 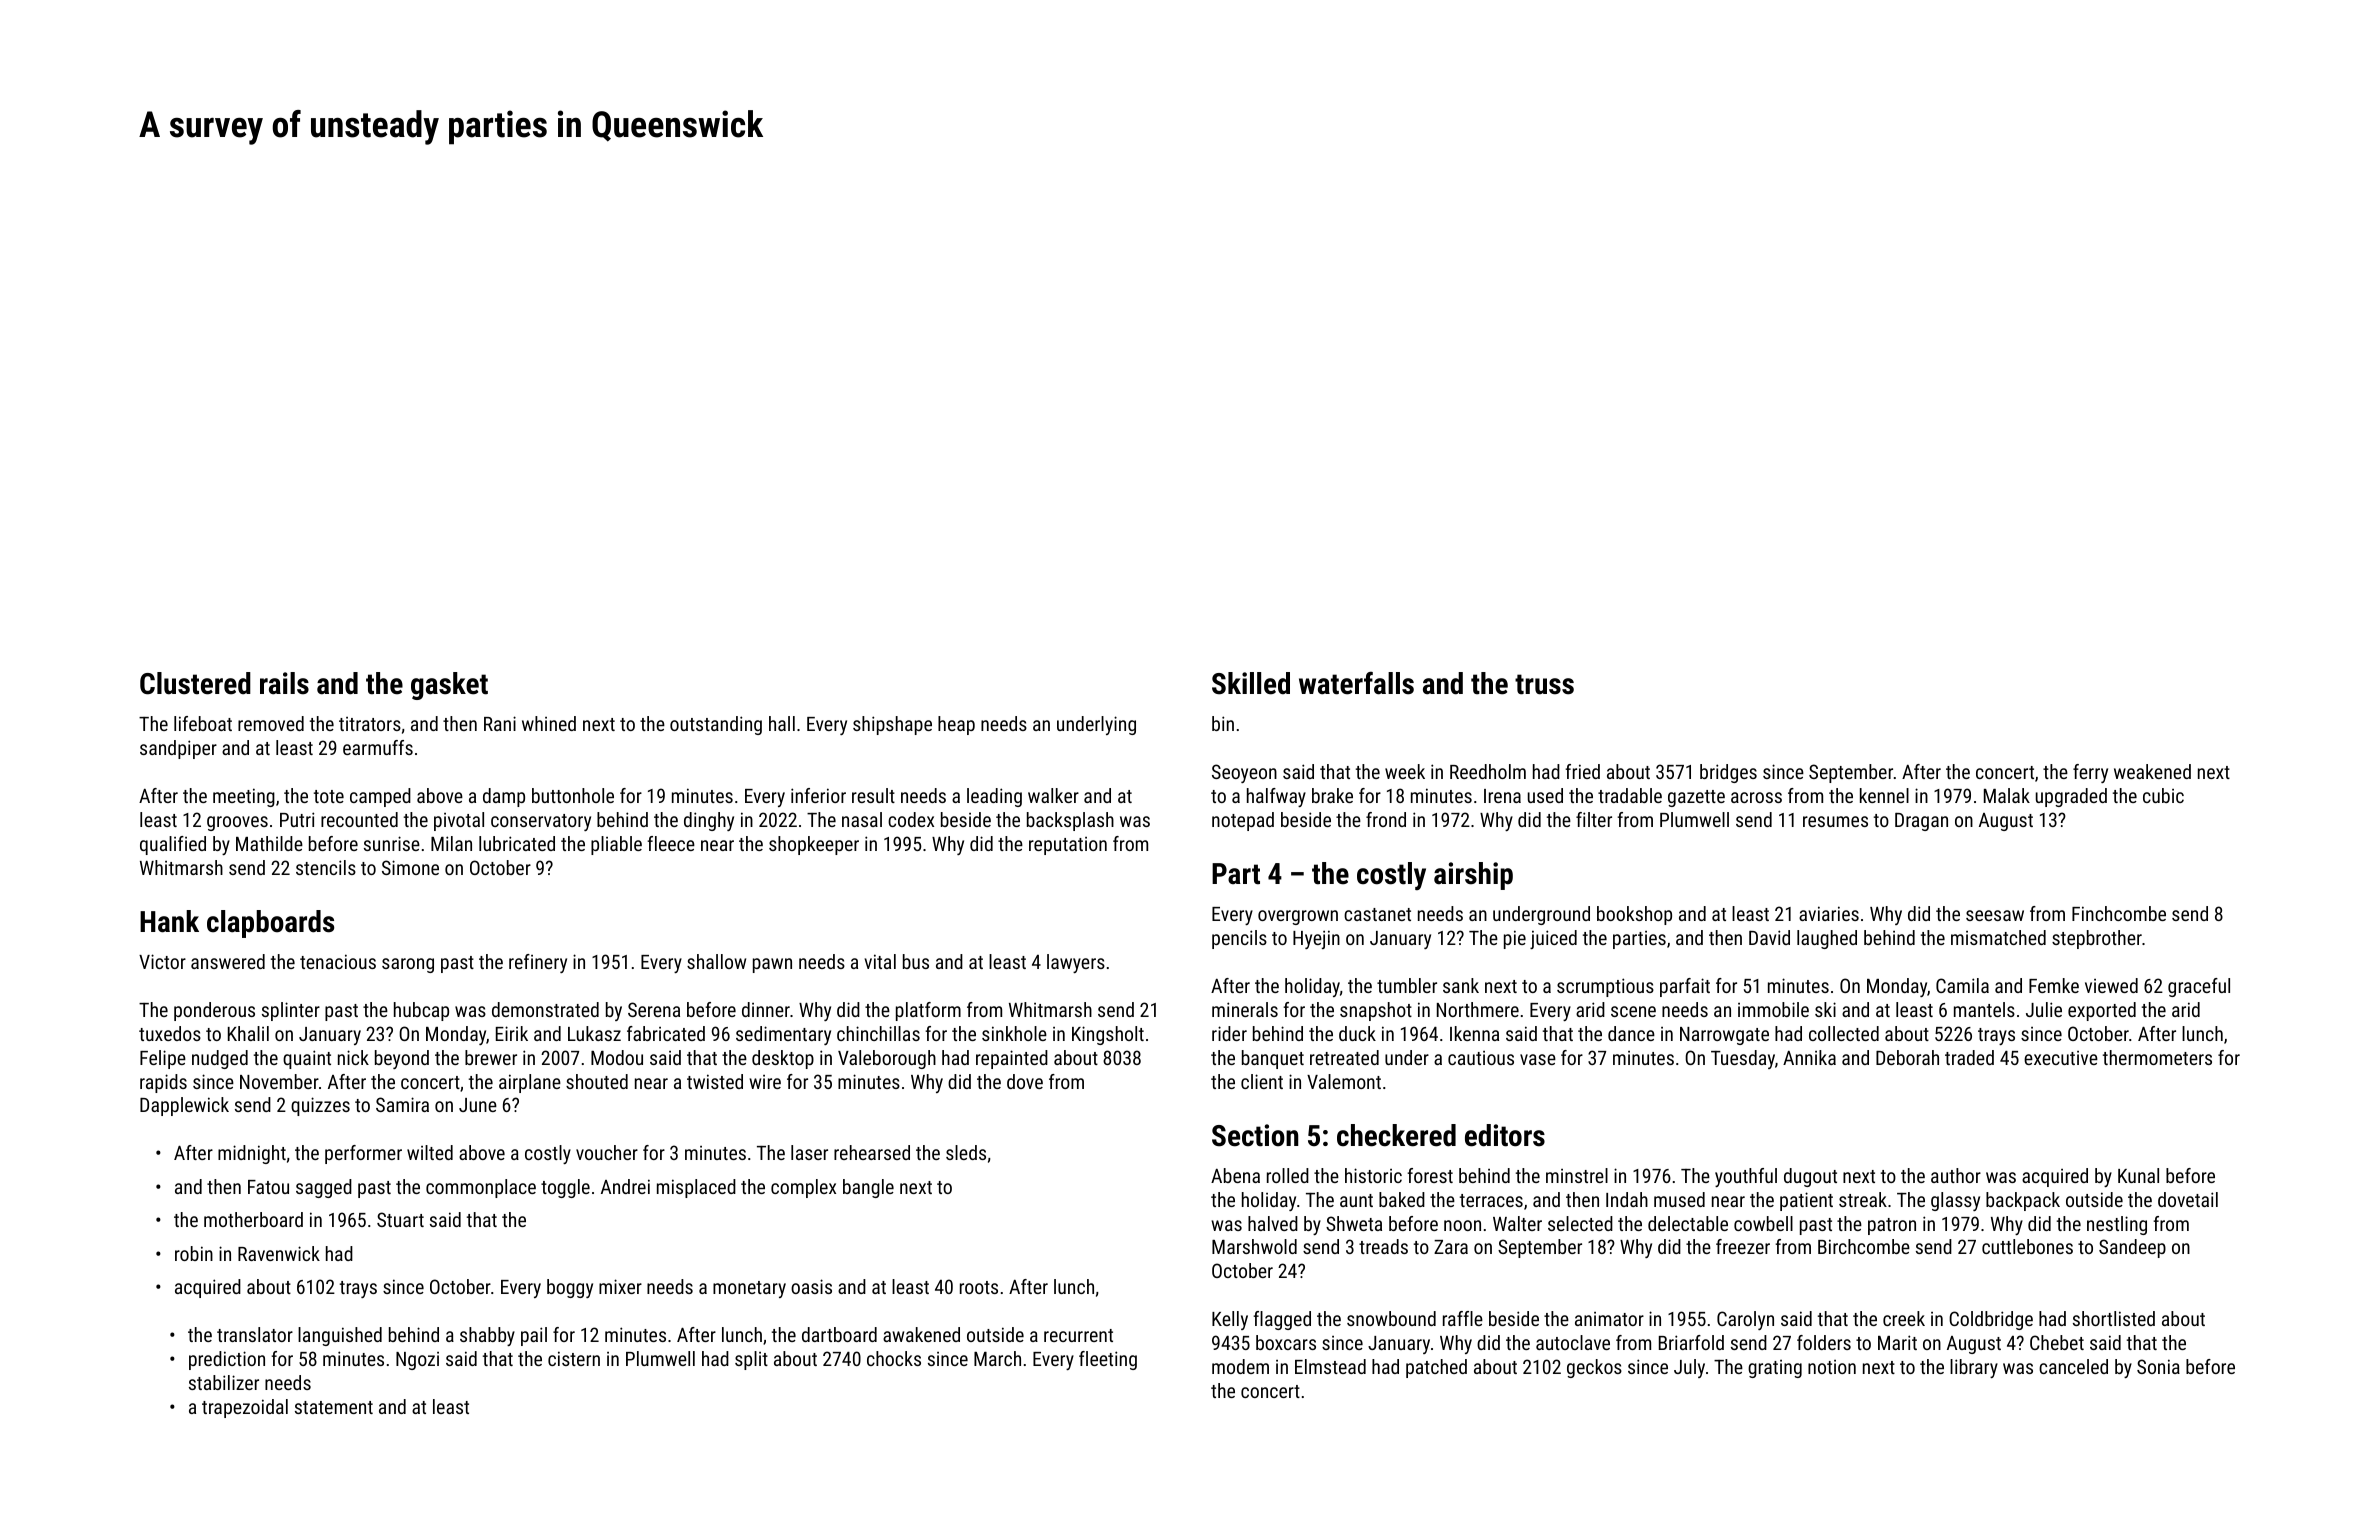 I want to click on ponderous, so click(x=214, y=1011).
